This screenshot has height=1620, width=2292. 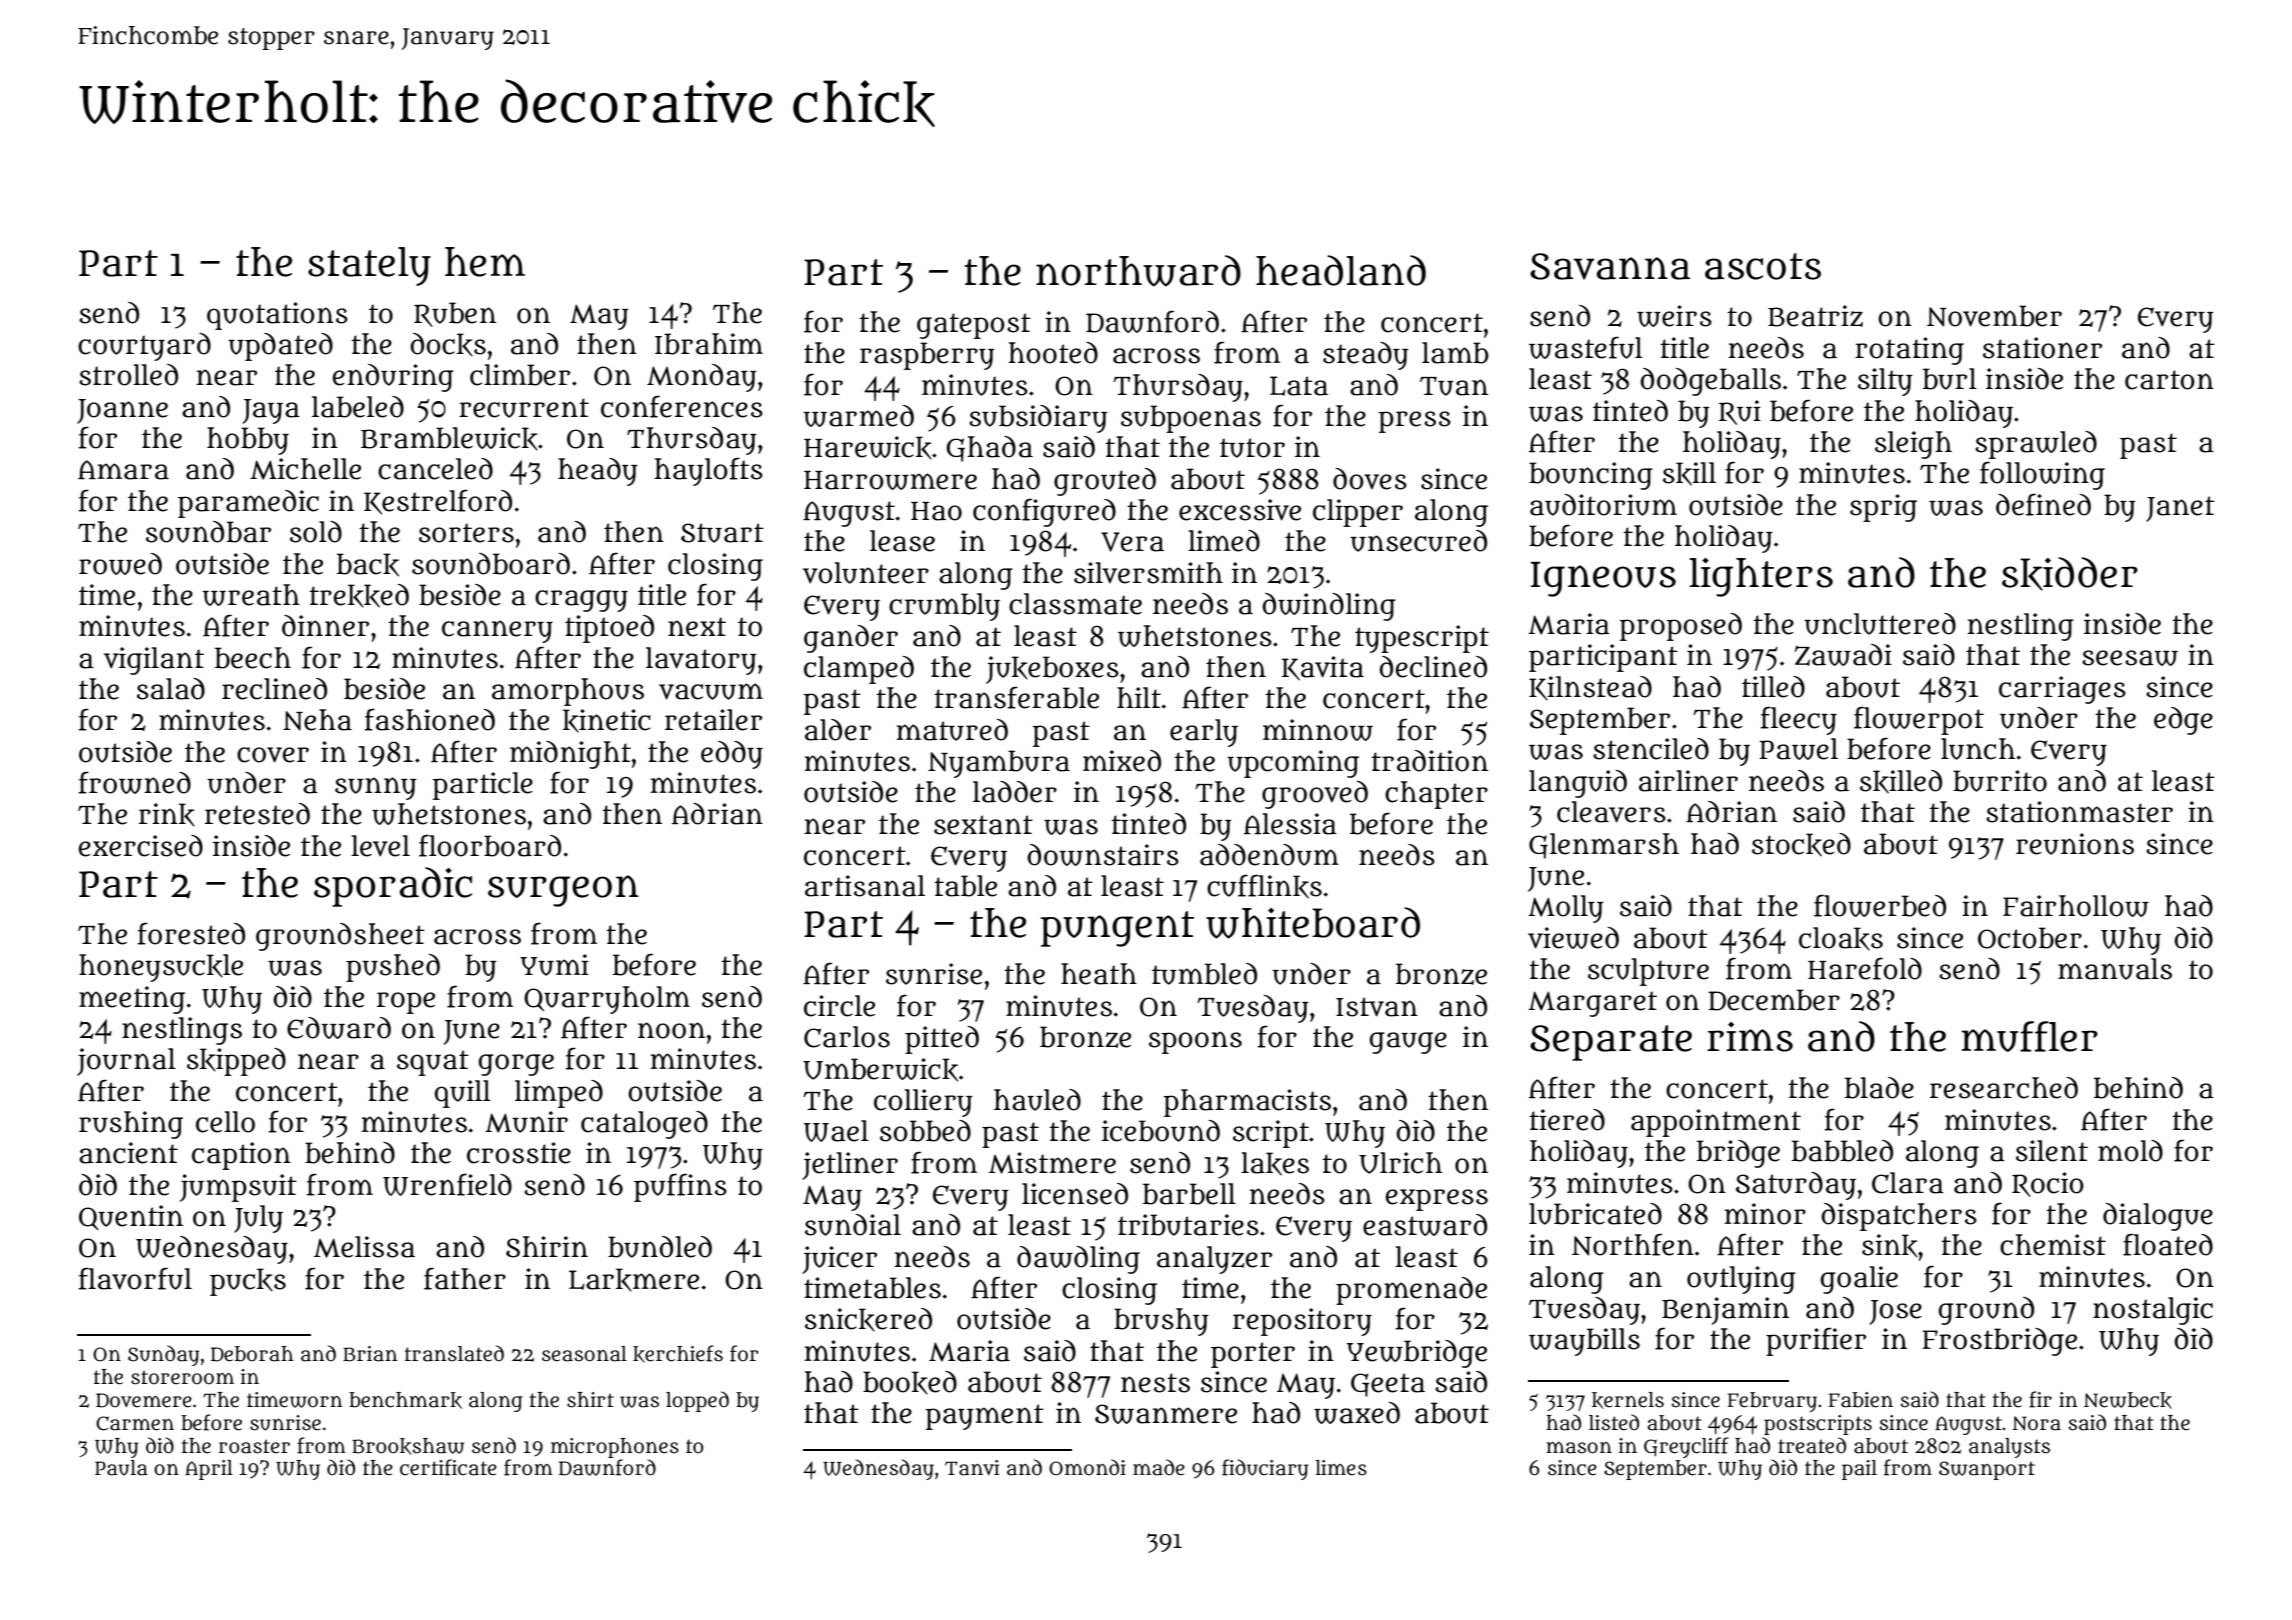 I want to click on midnight, so click(x=570, y=755).
